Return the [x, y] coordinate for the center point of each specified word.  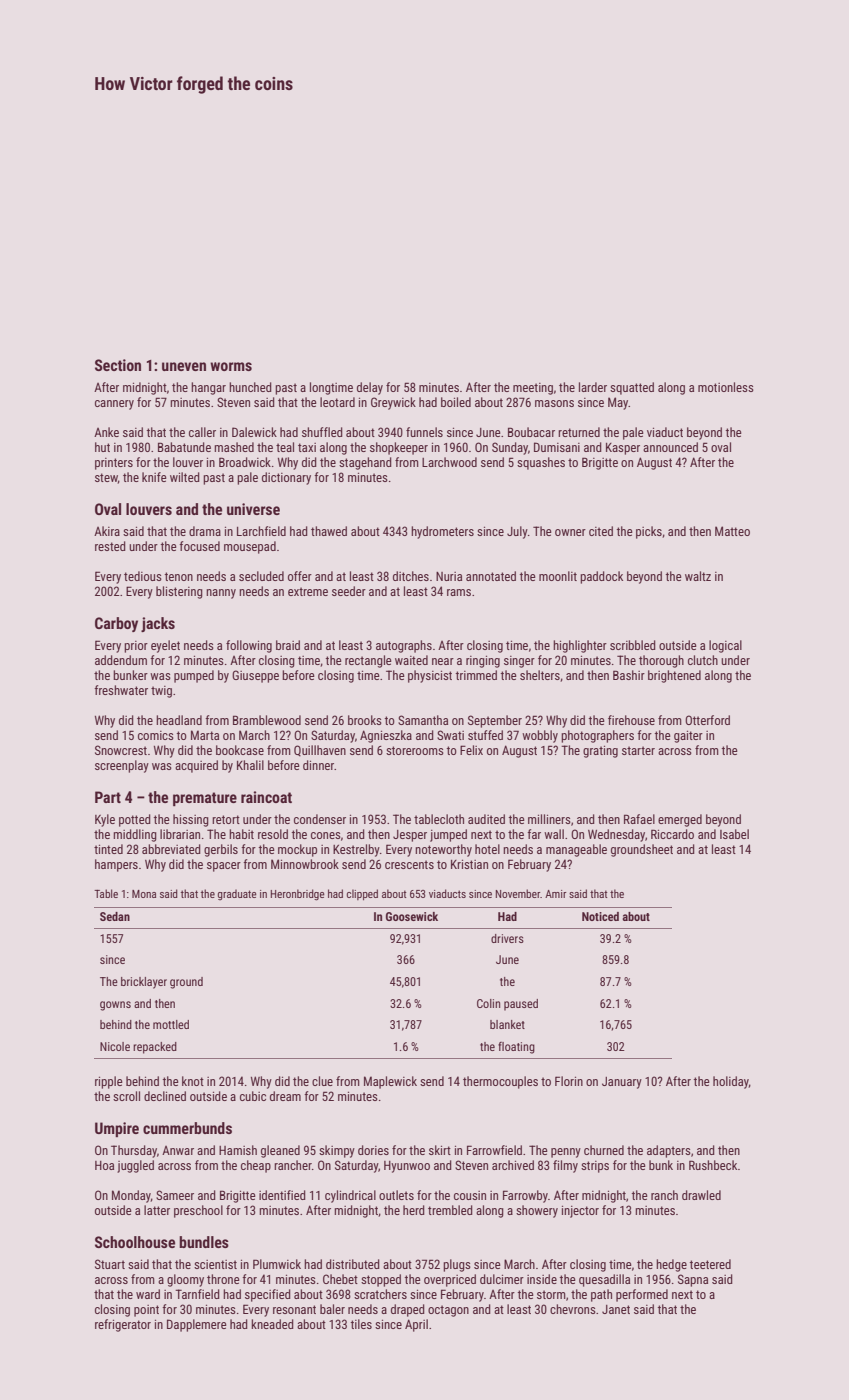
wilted [185, 477]
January [622, 1083]
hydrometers [442, 532]
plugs [457, 1265]
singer [519, 662]
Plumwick [277, 1264]
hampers [116, 865]
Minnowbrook [305, 864]
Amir [555, 894]
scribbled [633, 645]
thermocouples [500, 1082]
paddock [601, 577]
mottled [171, 1024]
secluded [261, 576]
